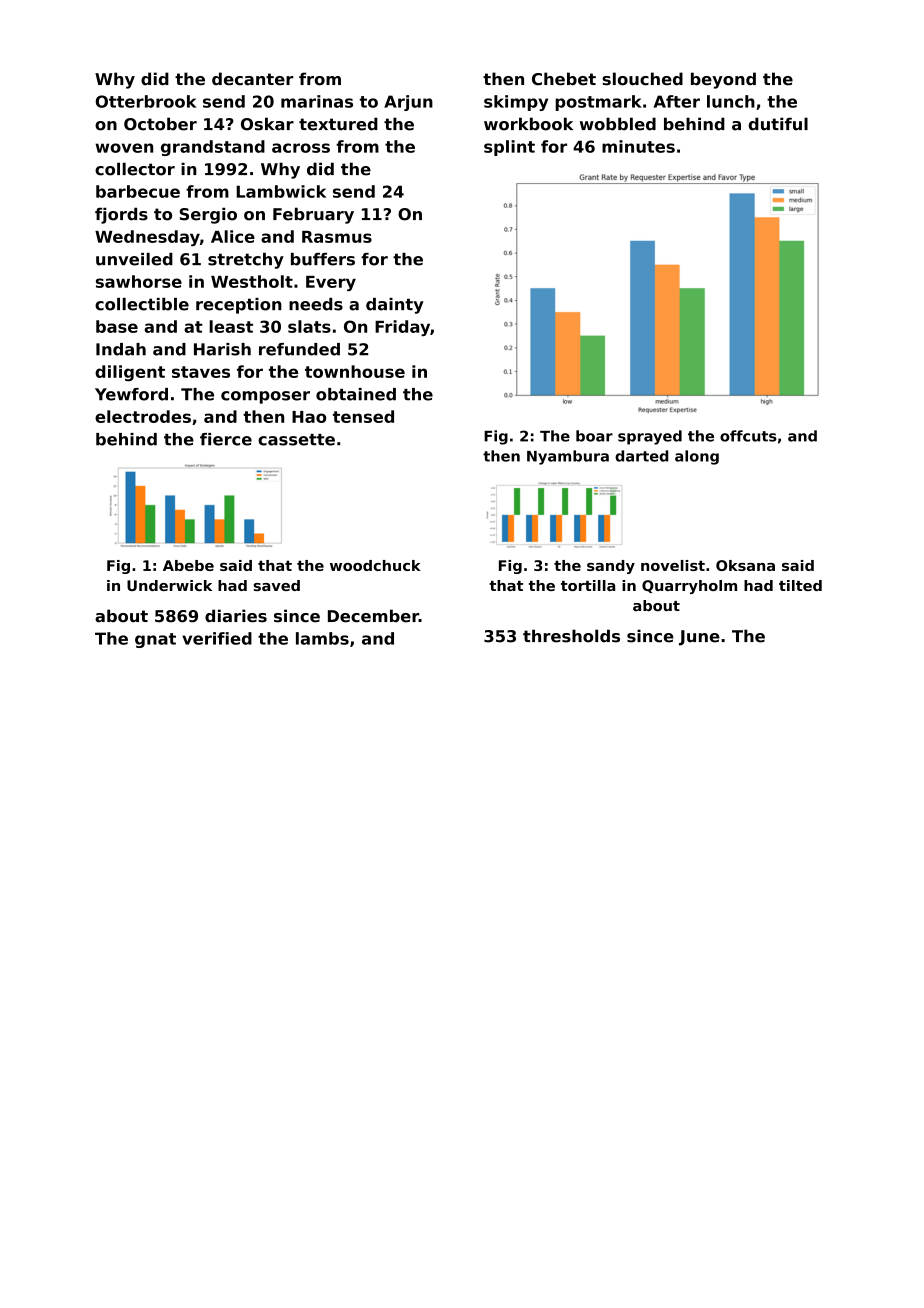  What do you see at coordinates (375, 565) in the image?
I see `woodchuck` at bounding box center [375, 565].
